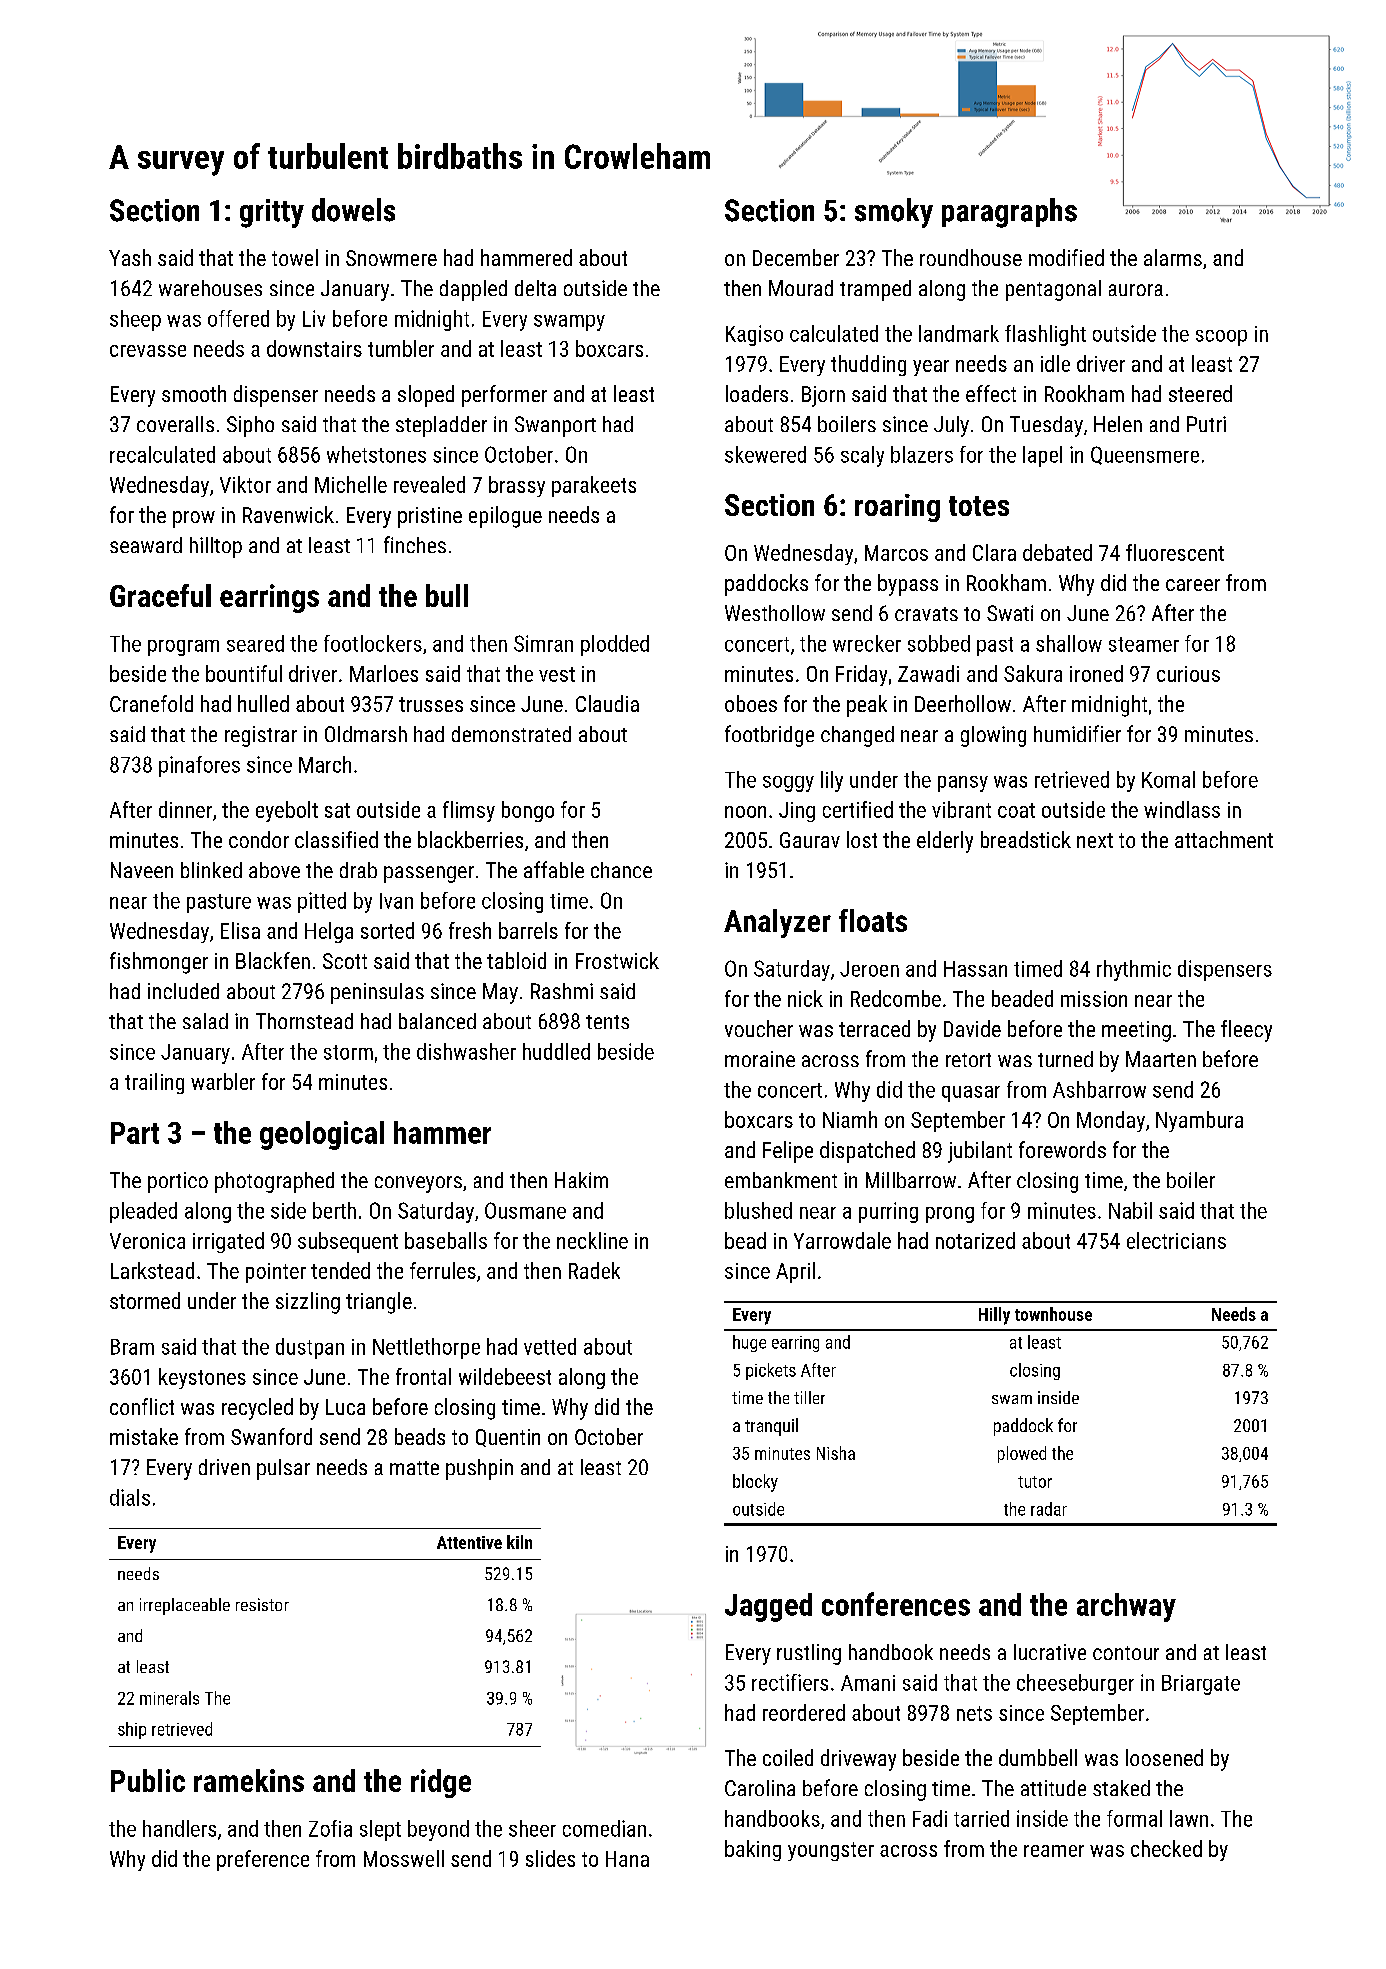 The image size is (1386, 1969). Describe the element at coordinates (263, 1860) in the document. I see `preference` at that location.
